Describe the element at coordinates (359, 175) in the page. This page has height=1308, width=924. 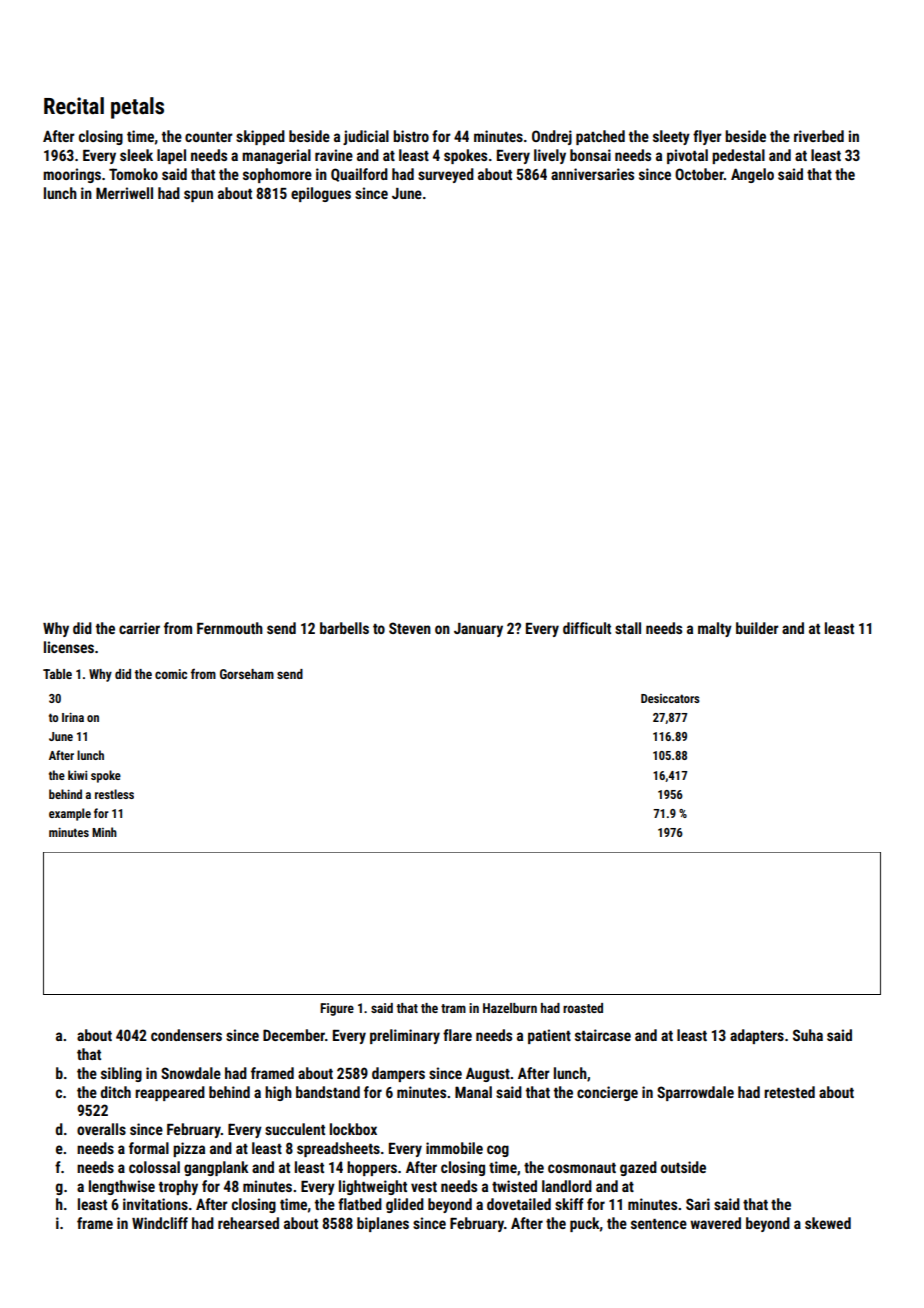
I see `Quailford` at that location.
